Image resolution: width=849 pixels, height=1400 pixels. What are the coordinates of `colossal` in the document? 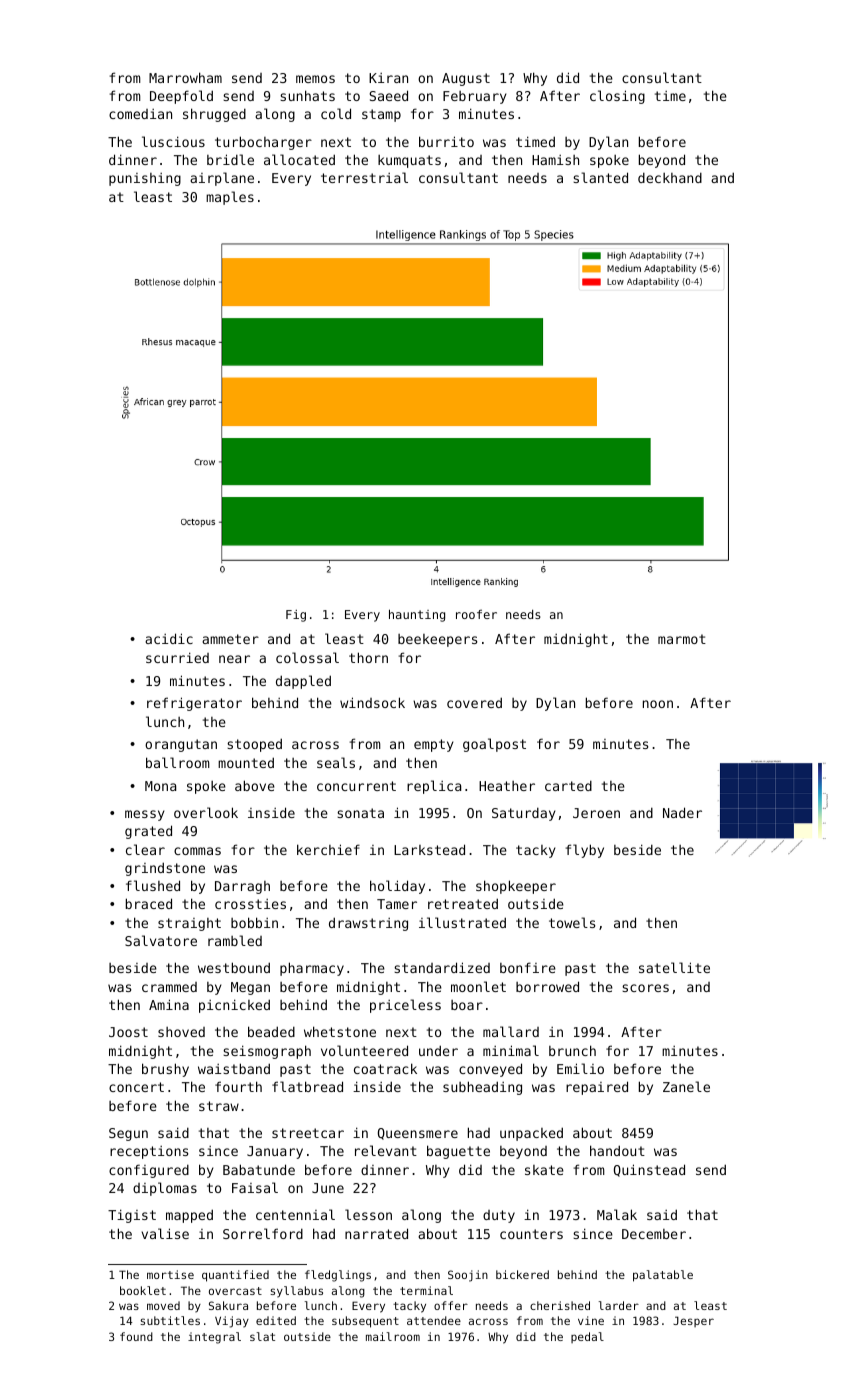 It's located at (307, 657).
